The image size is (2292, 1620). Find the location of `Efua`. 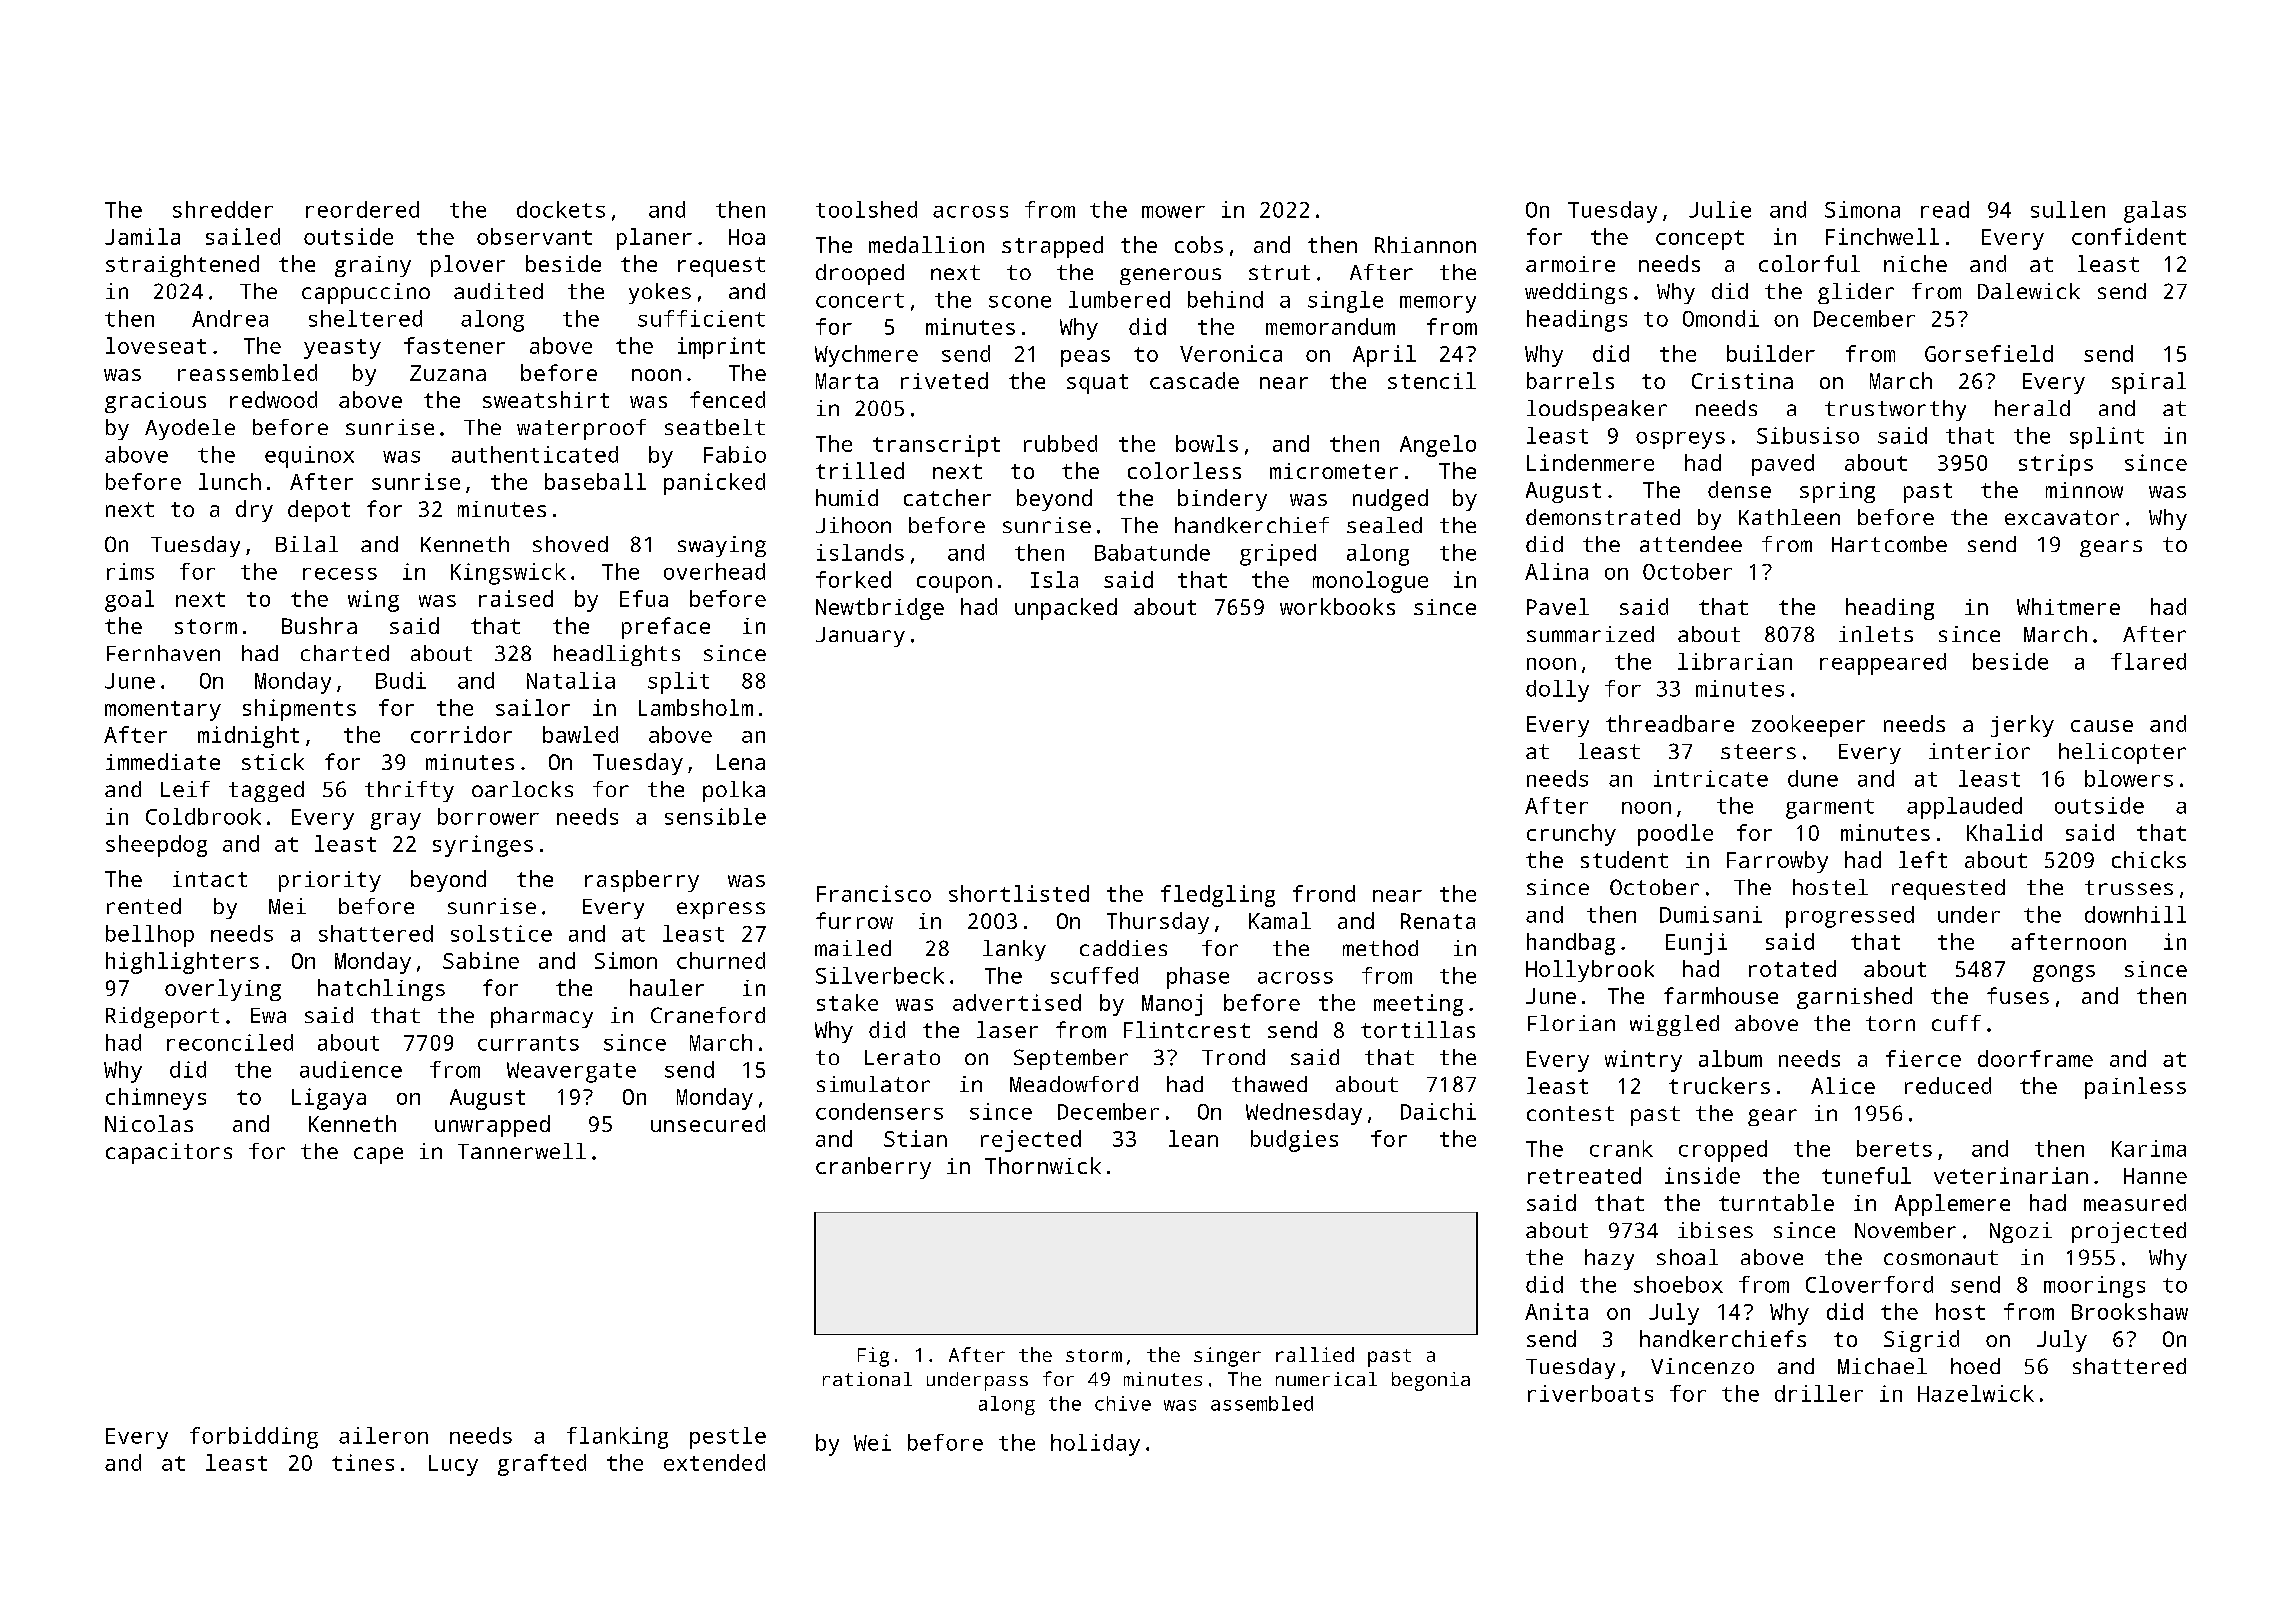

Efua is located at coordinates (644, 598).
